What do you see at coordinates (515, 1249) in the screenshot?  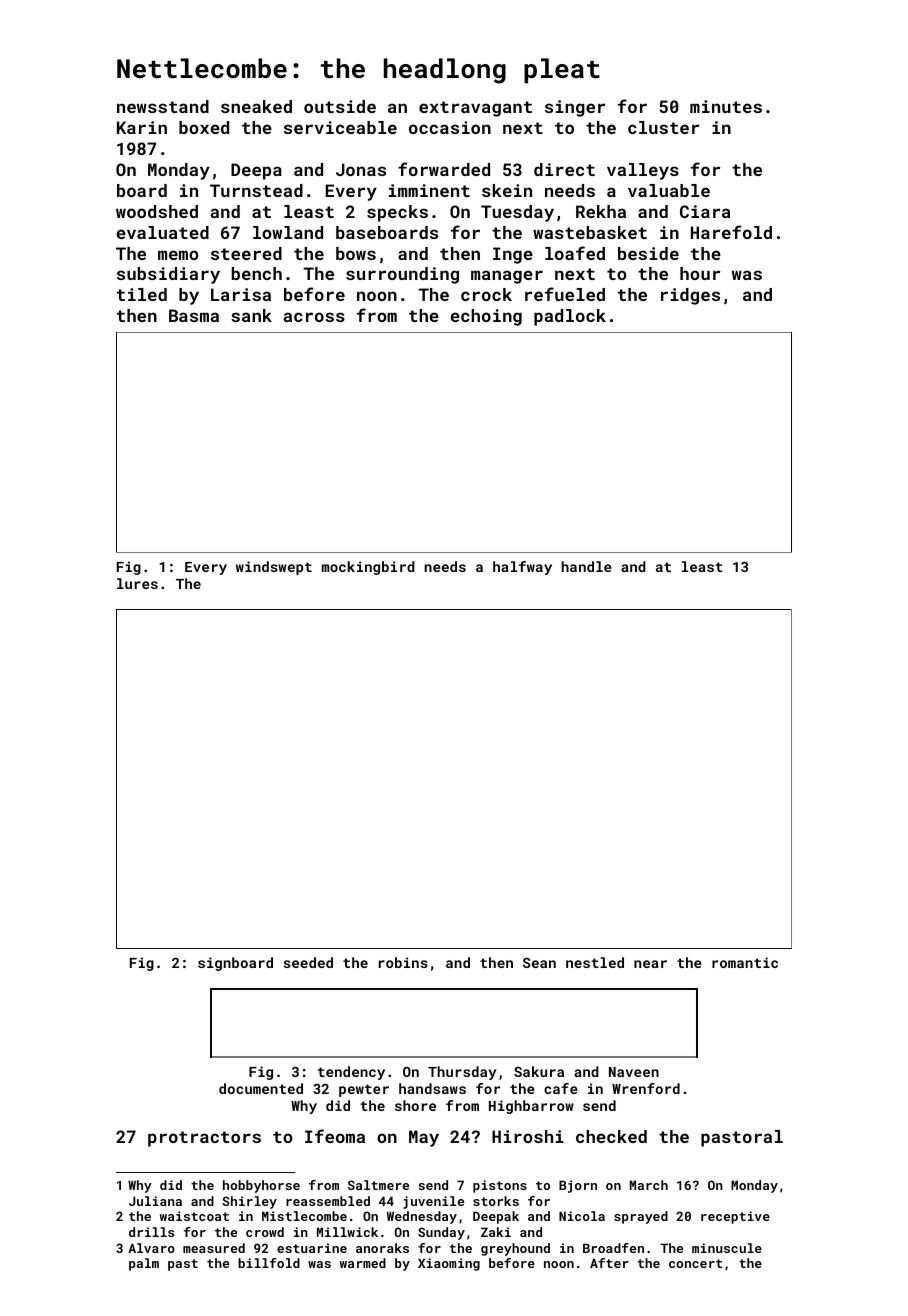 I see `greyhound` at bounding box center [515, 1249].
